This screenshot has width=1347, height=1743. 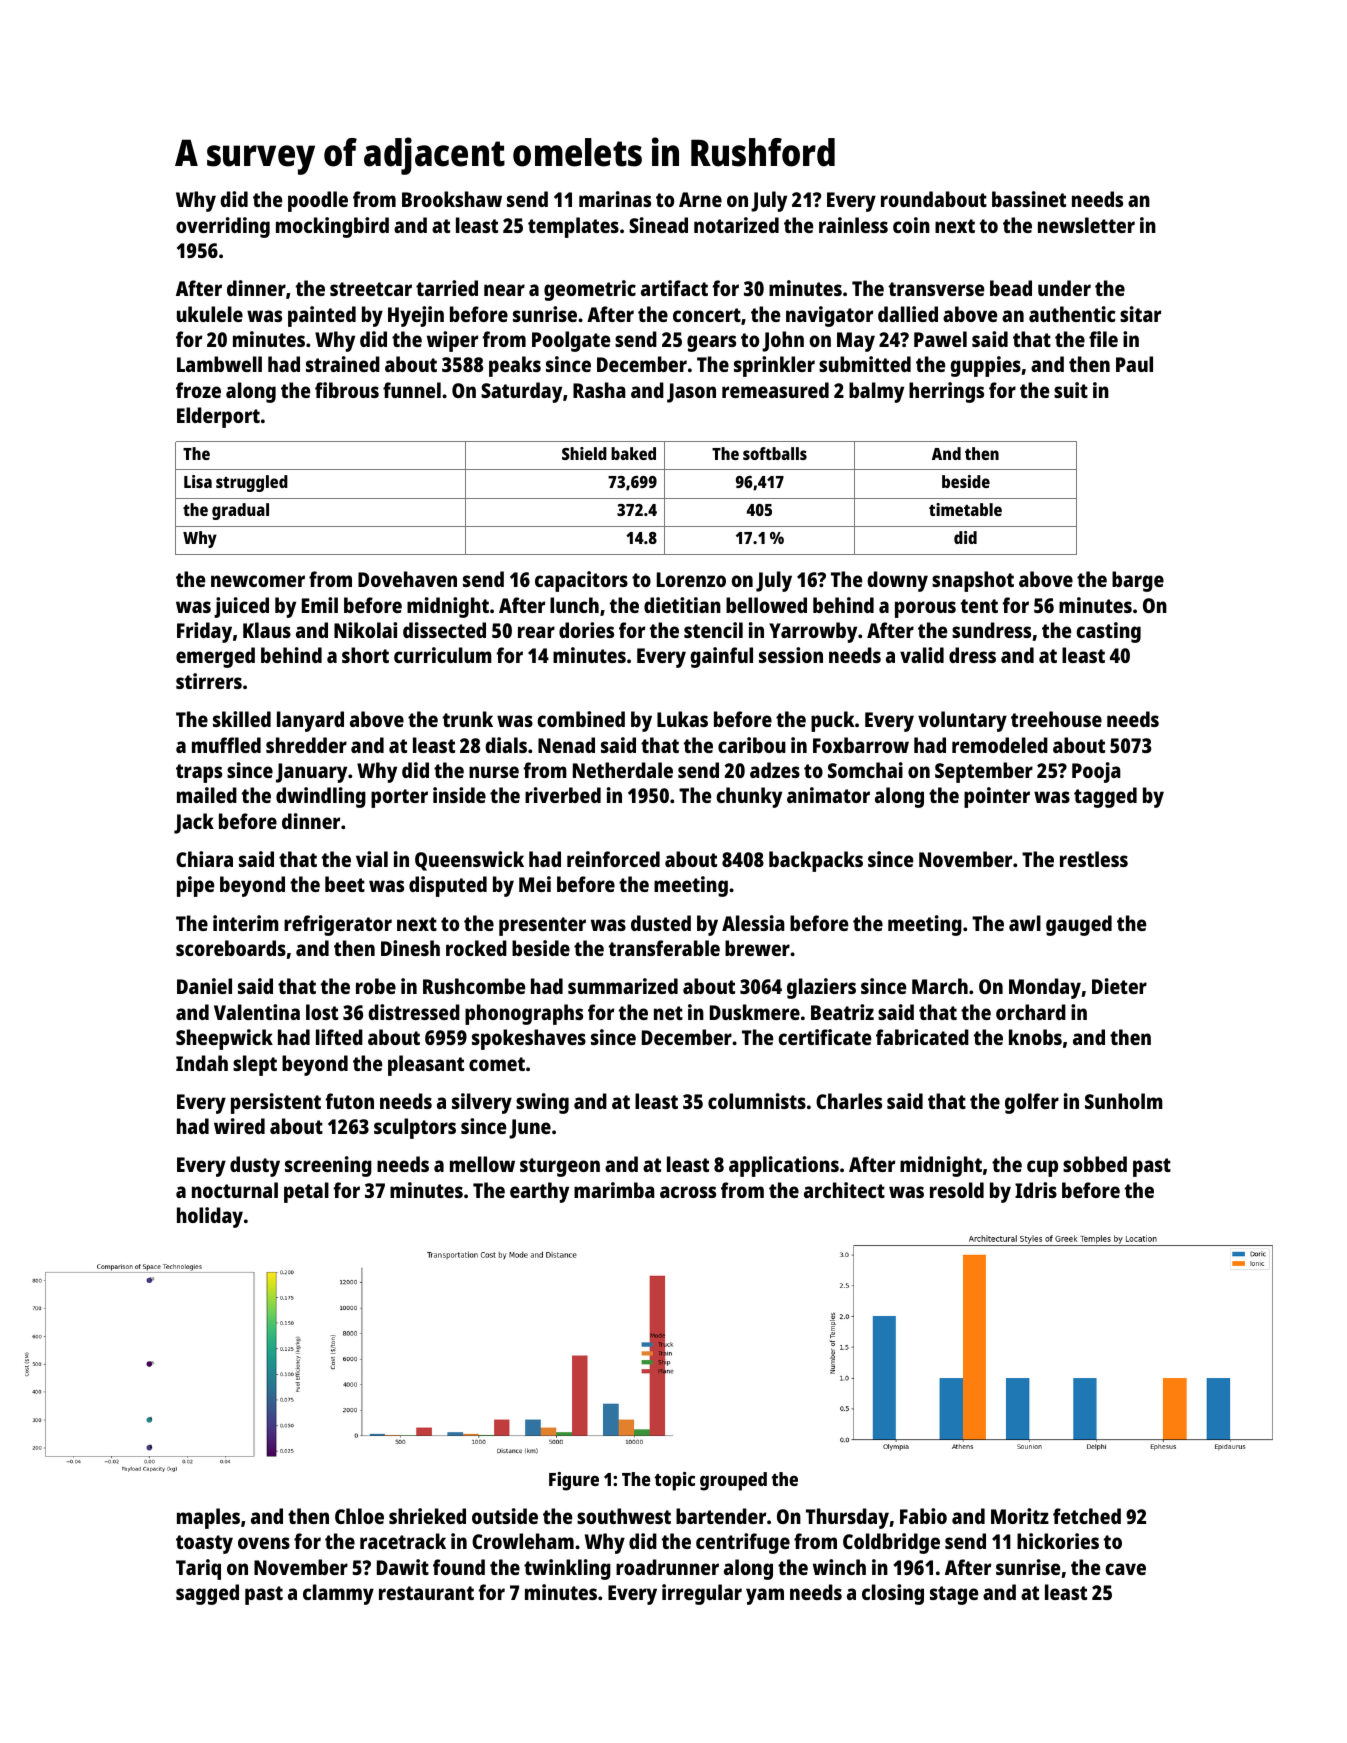 I want to click on Idris, so click(x=1036, y=1190).
